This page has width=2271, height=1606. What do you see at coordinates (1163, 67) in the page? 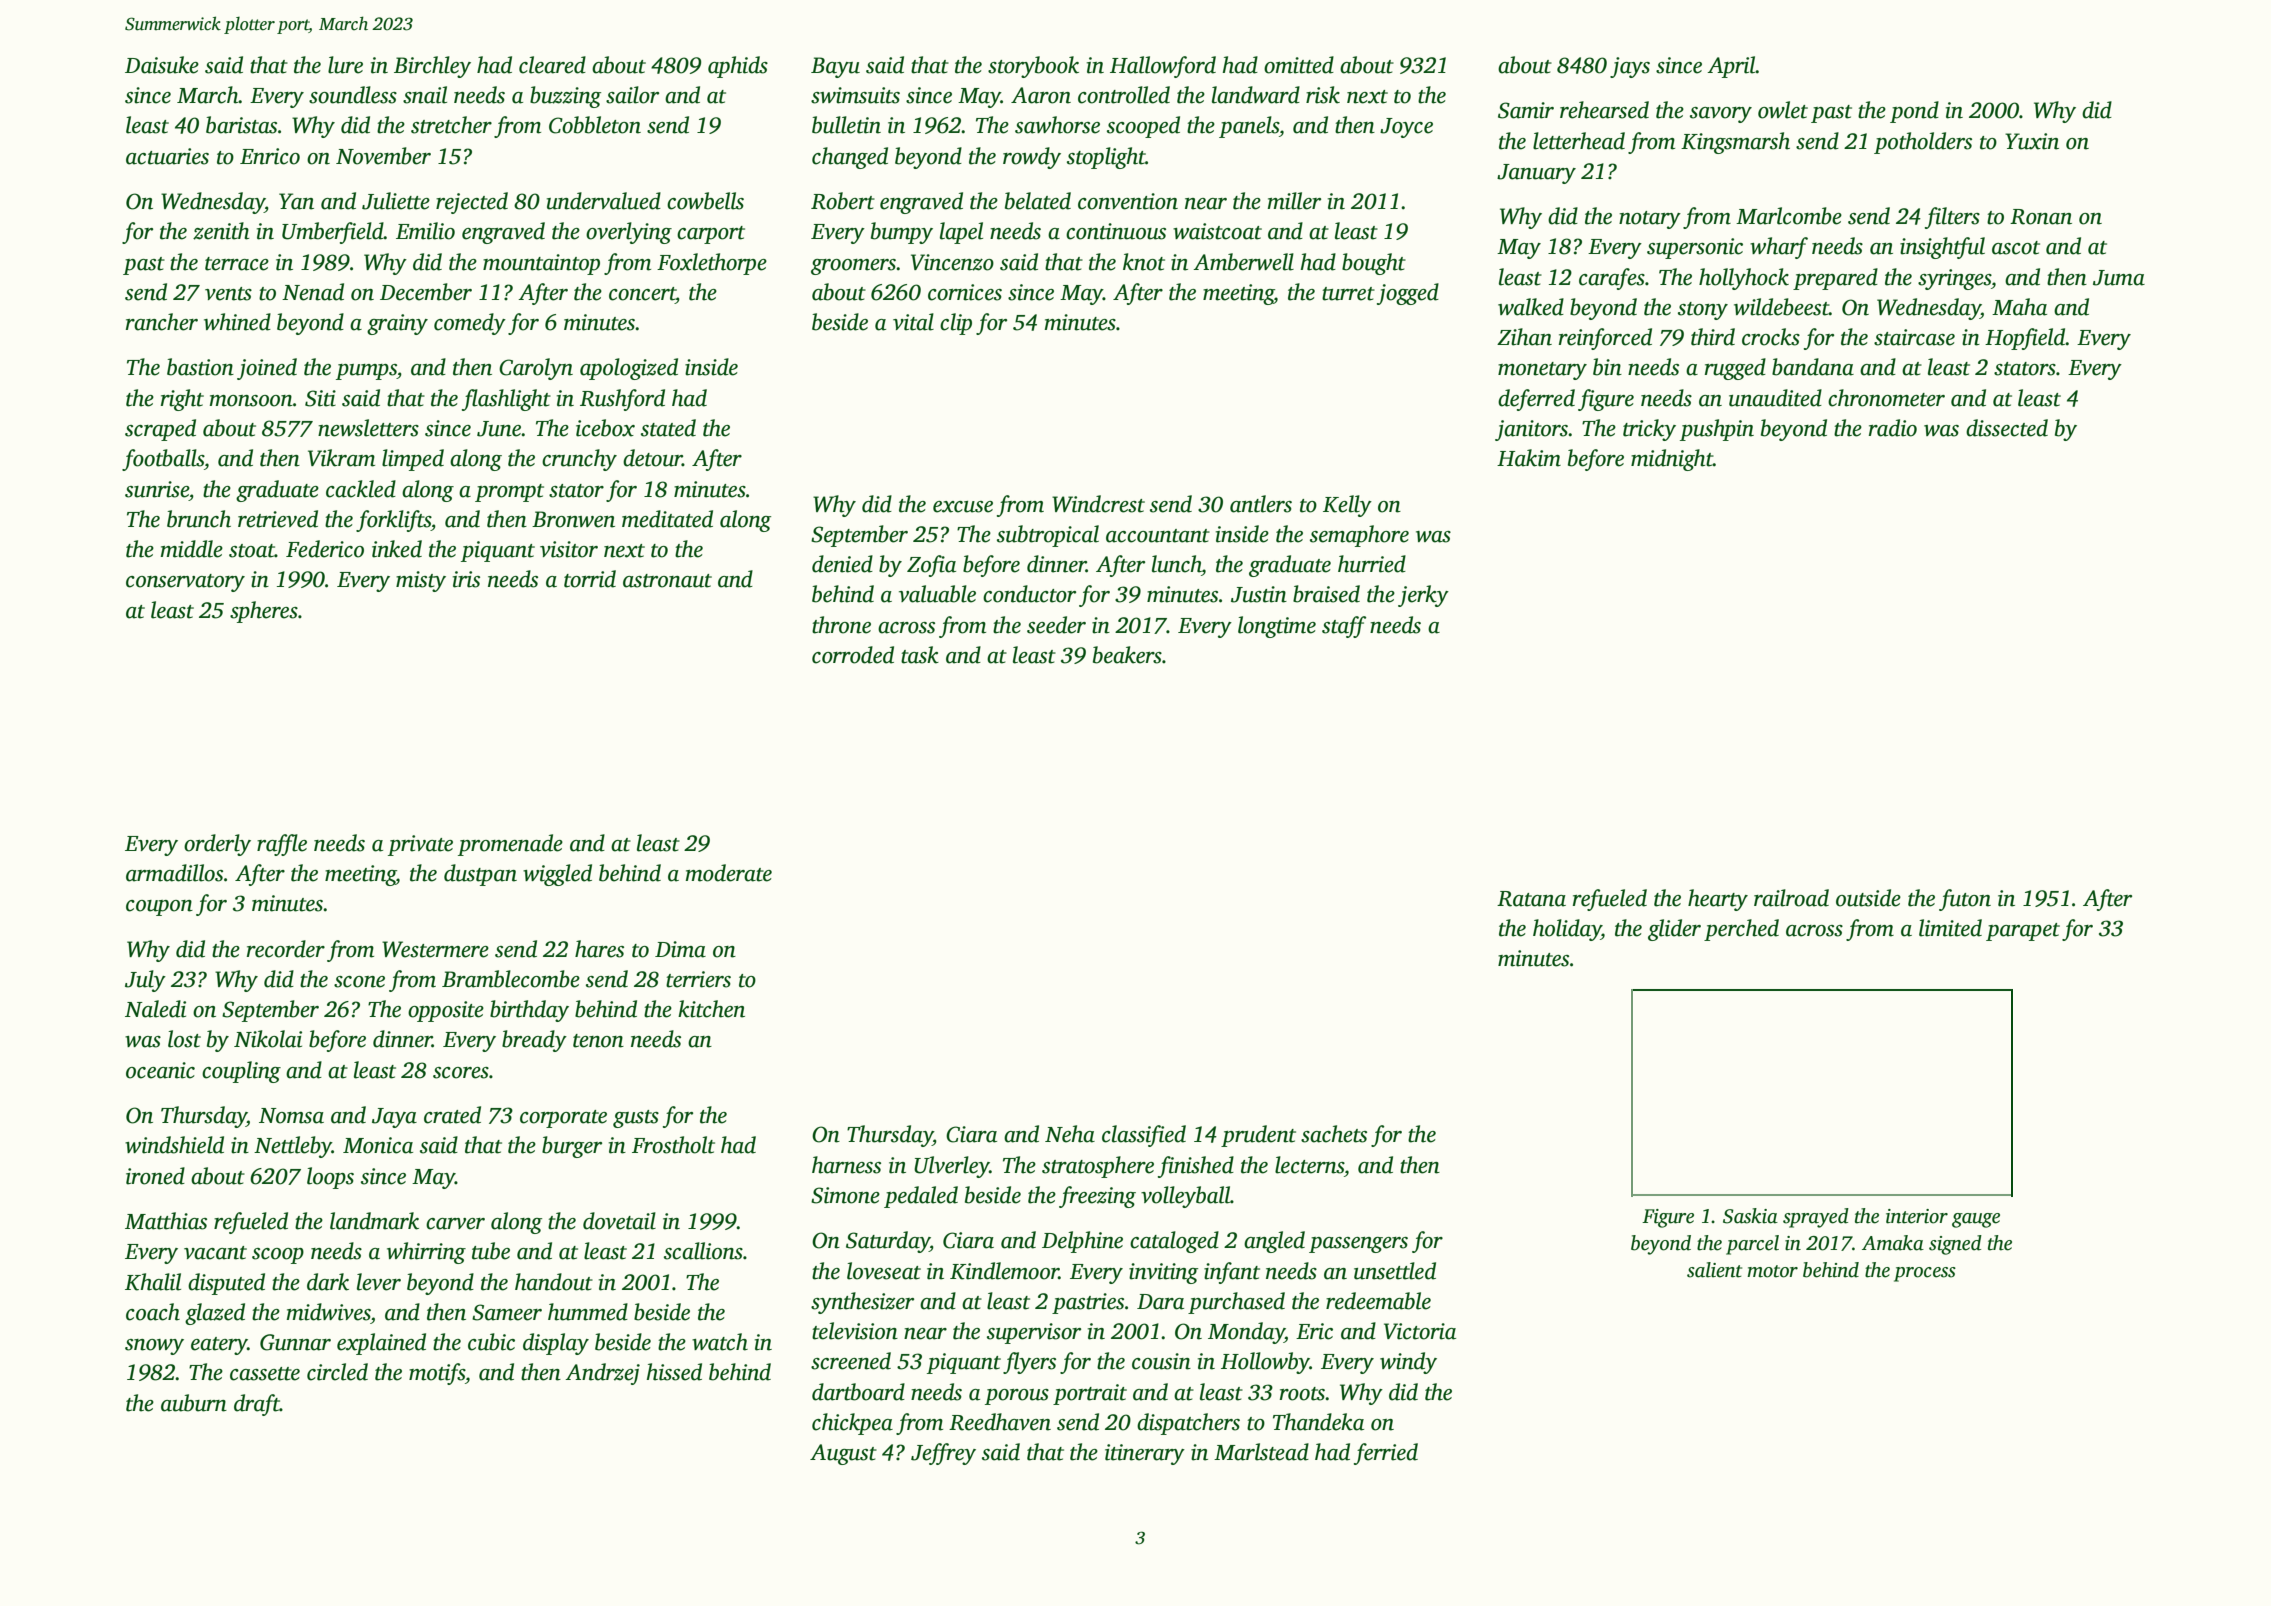
I see `Hallowford` at bounding box center [1163, 67].
